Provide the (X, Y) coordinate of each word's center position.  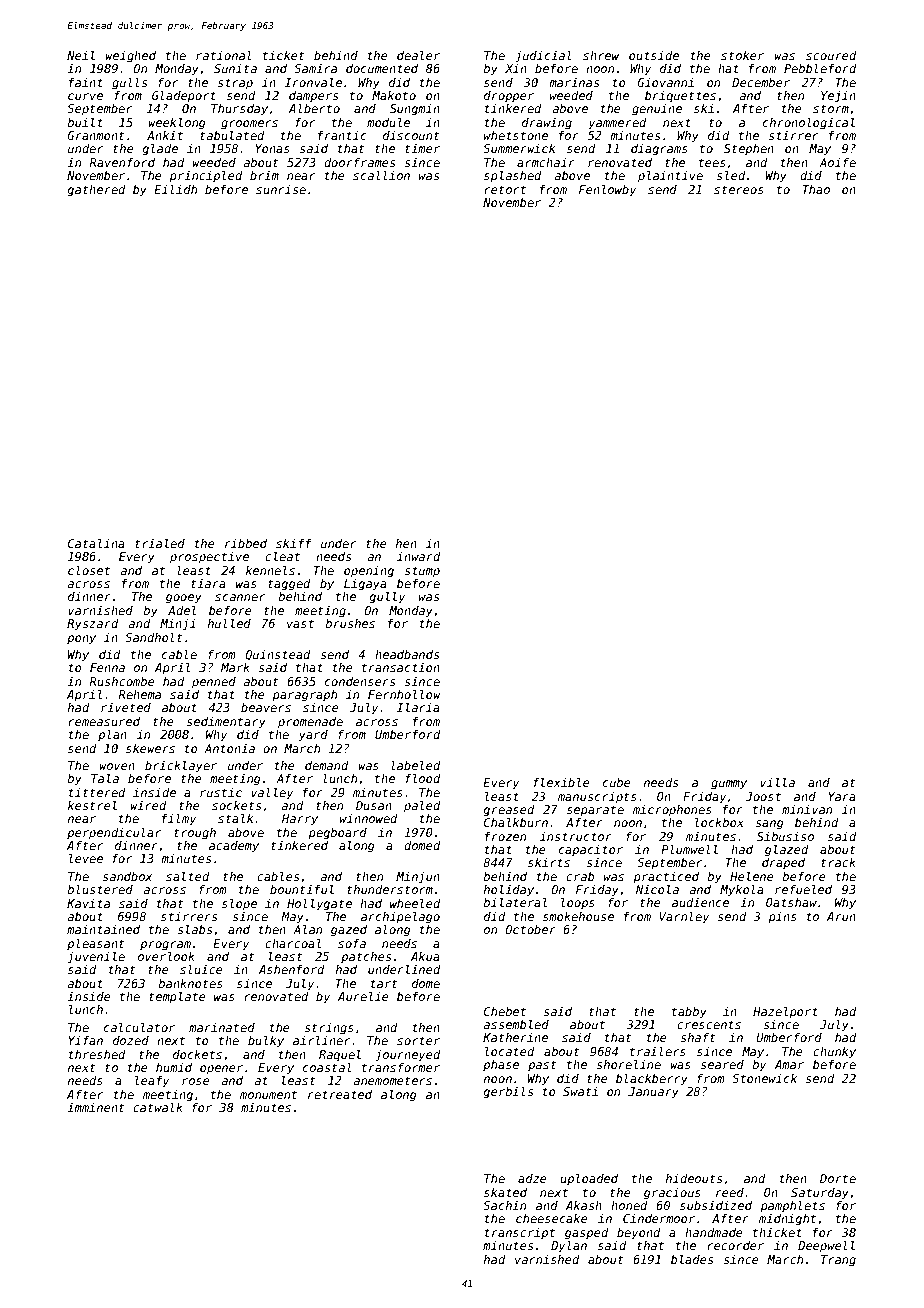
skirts (549, 862)
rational (224, 55)
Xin (516, 68)
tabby (689, 1013)
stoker (742, 55)
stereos (739, 189)
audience (700, 902)
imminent (96, 1107)
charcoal (293, 943)
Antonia (229, 748)
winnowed (369, 818)
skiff (294, 543)
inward (419, 556)
